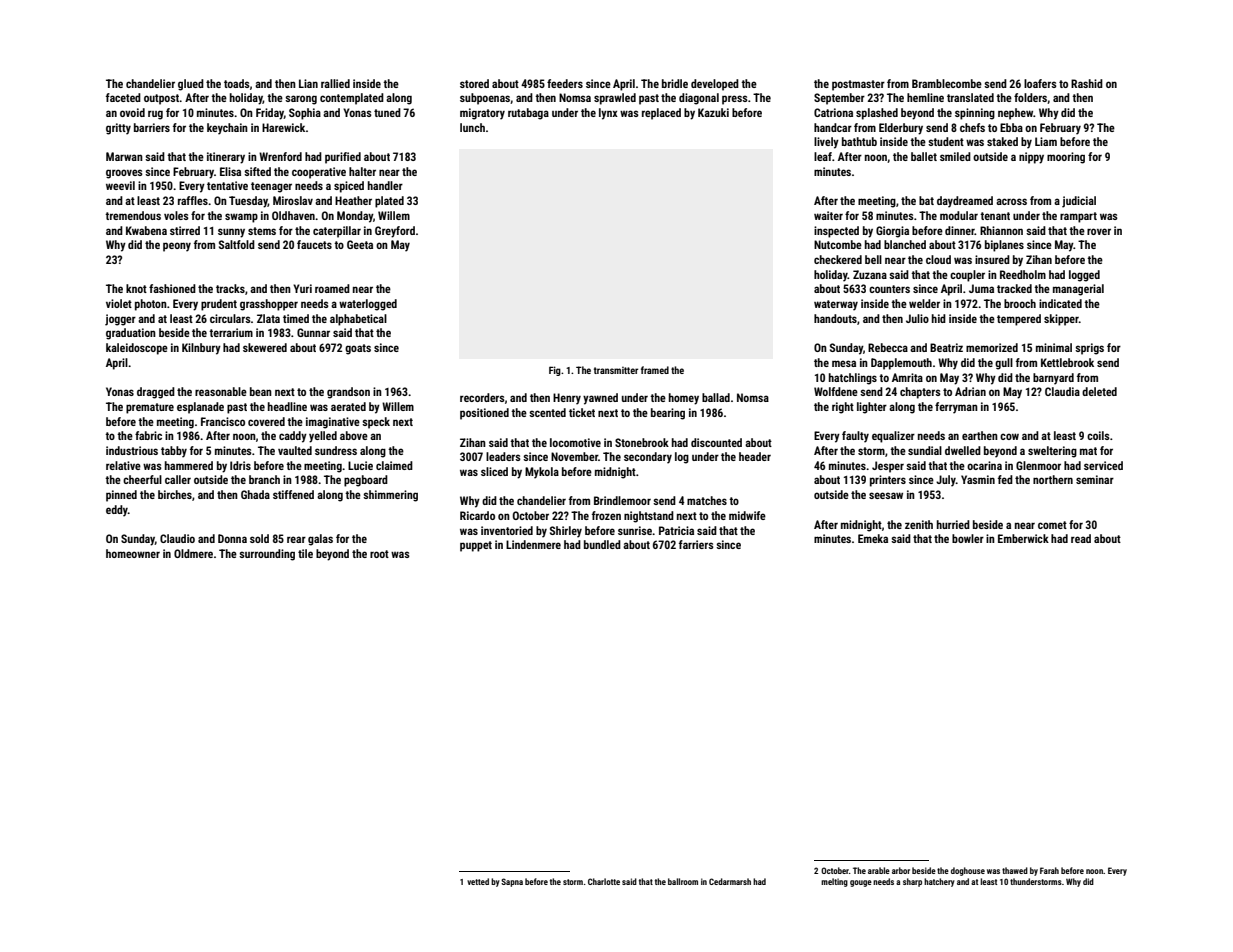 This screenshot has height=952, width=1233. What do you see at coordinates (861, 883) in the screenshot?
I see `gouge` at bounding box center [861, 883].
